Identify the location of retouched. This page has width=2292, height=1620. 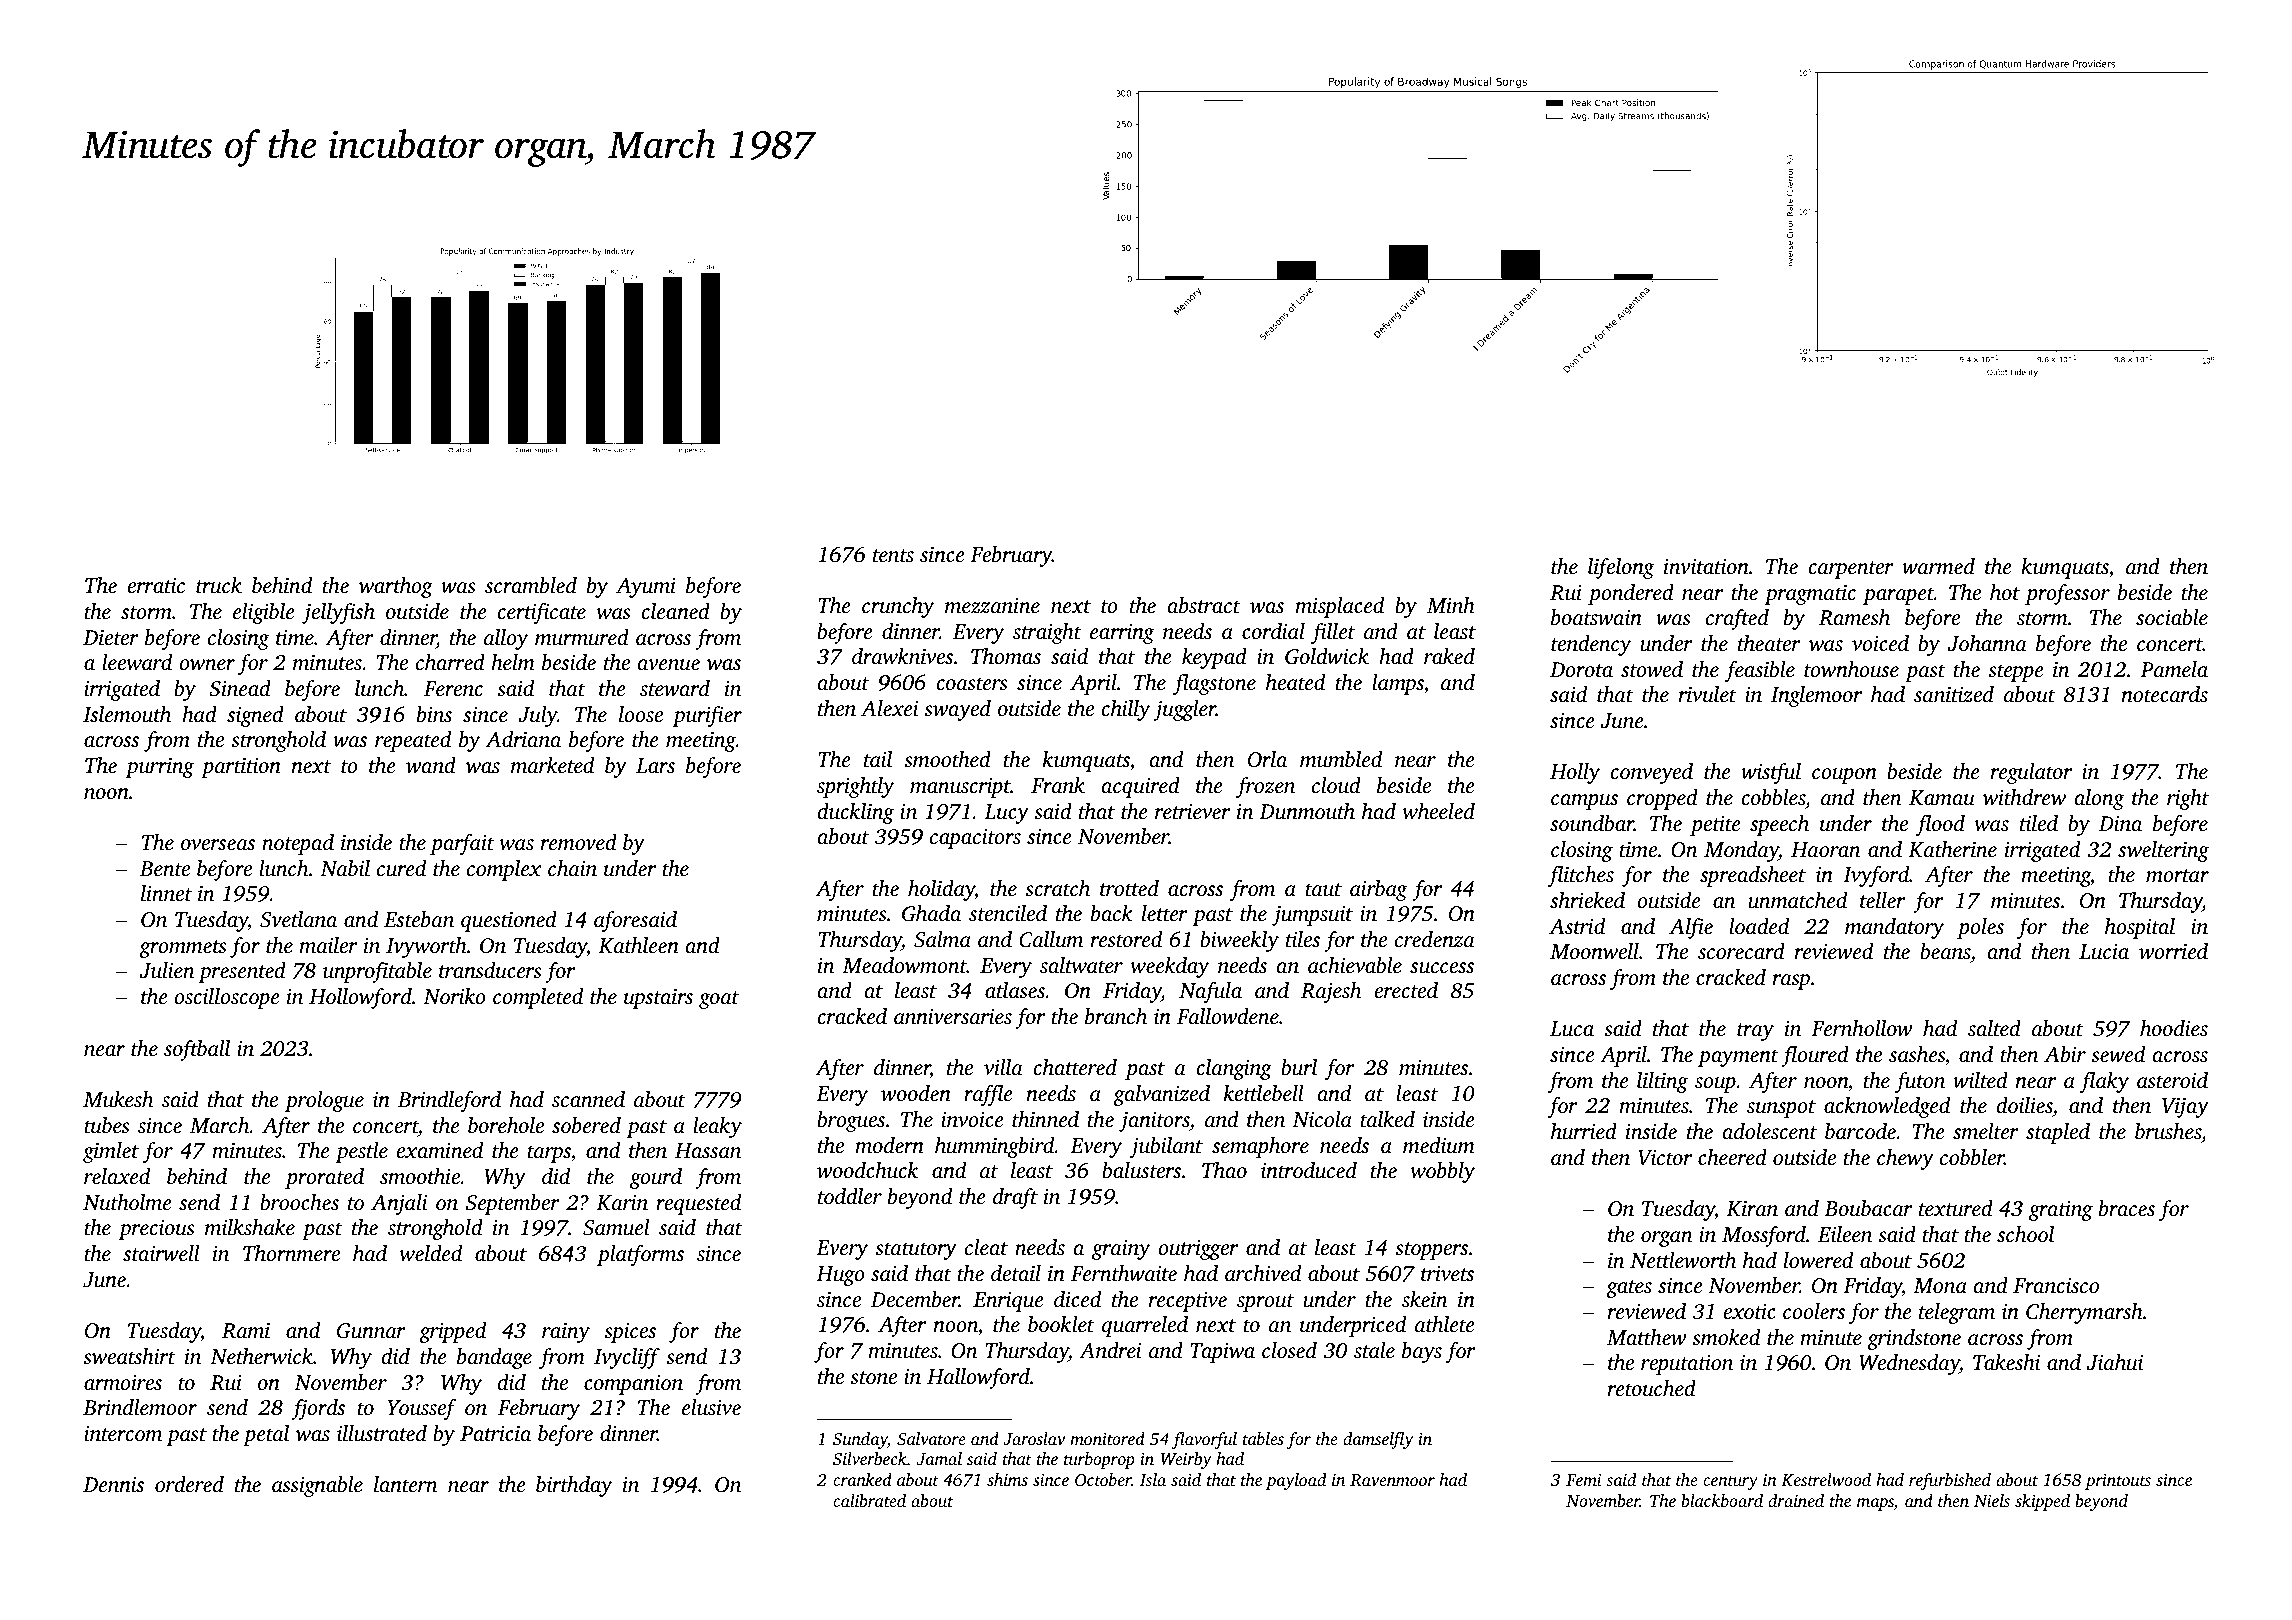
(1652, 1388).
